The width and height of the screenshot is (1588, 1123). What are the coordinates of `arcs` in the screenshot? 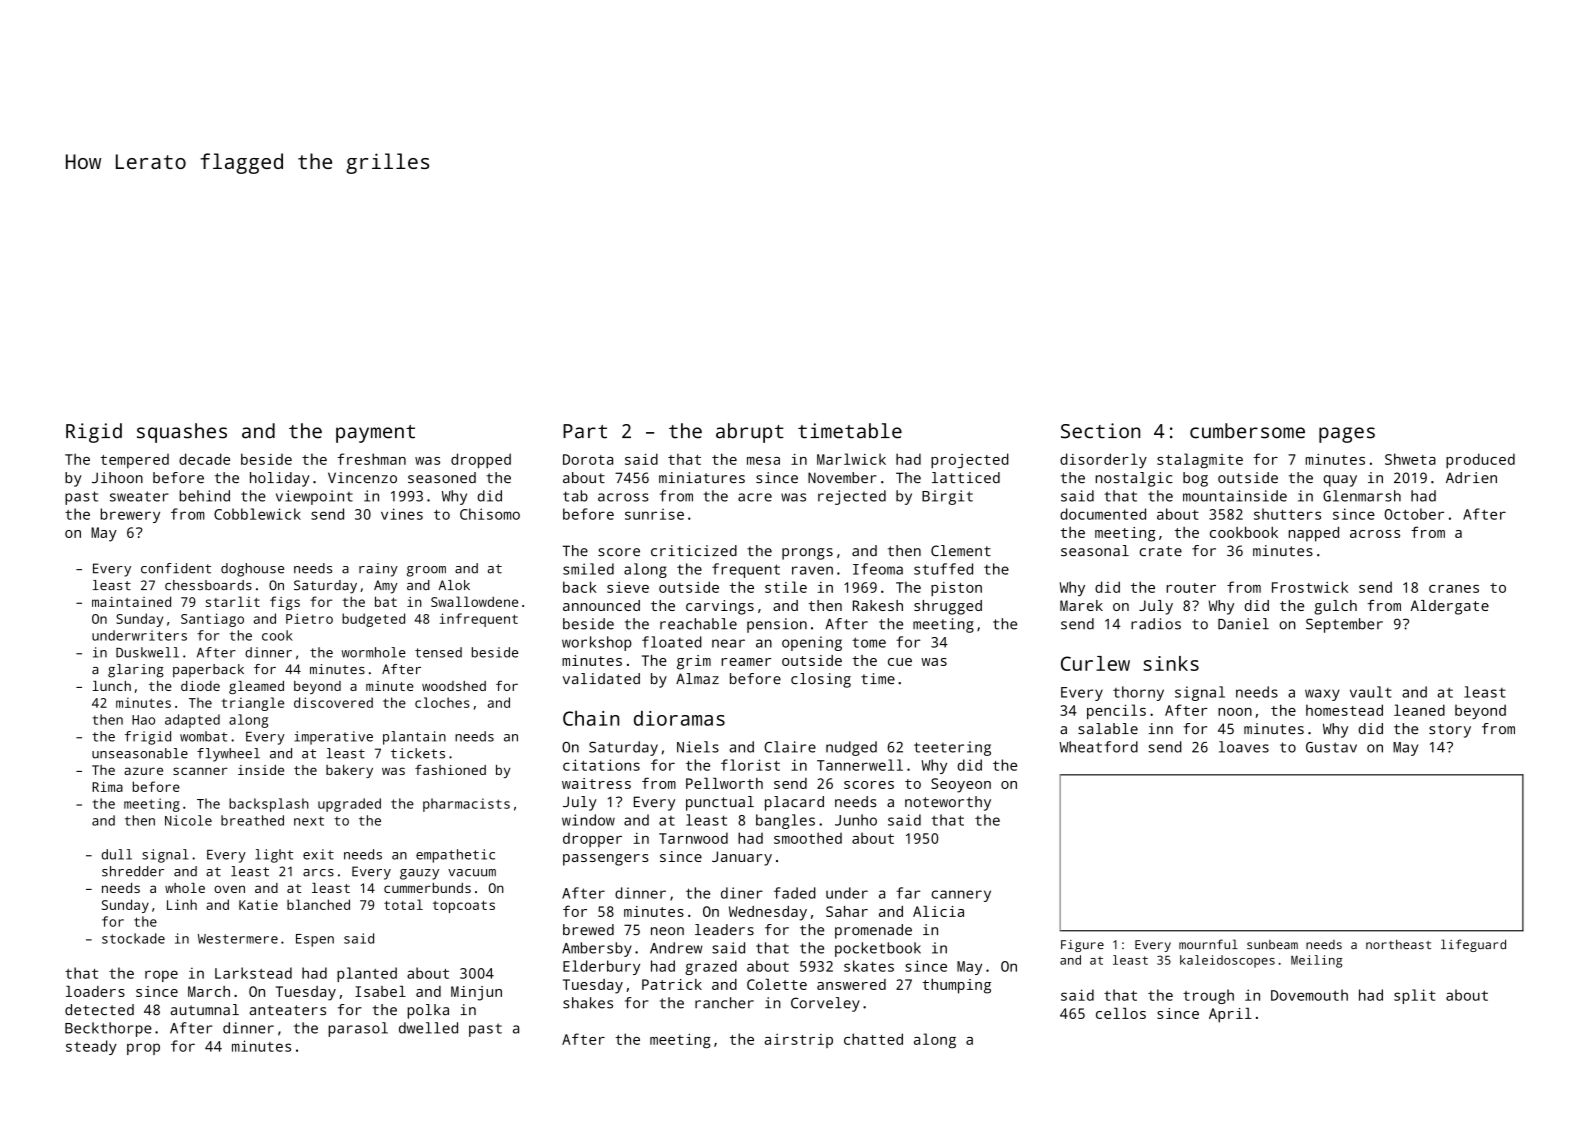 It's located at (318, 873).
